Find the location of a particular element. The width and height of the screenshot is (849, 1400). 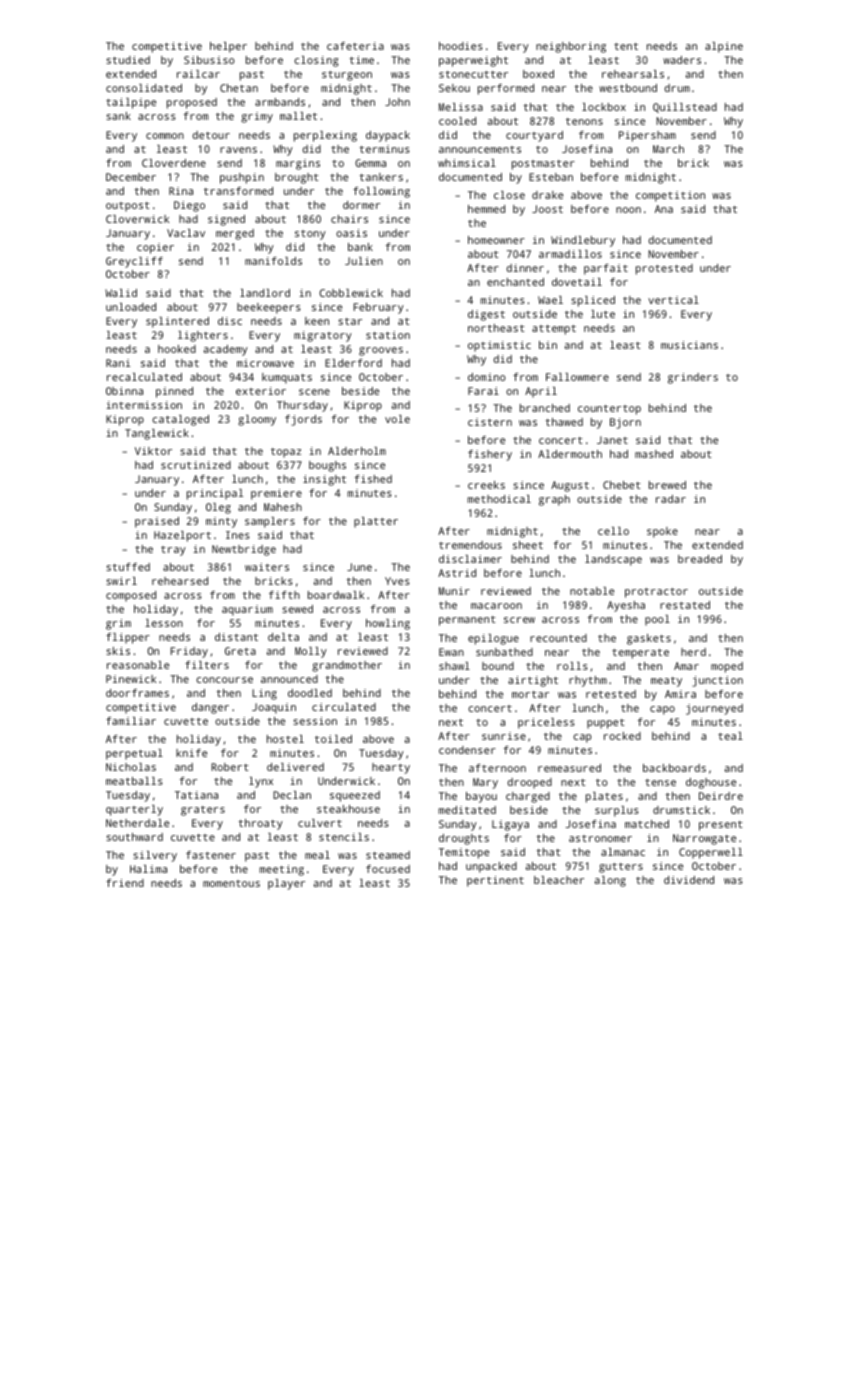

Walid is located at coordinates (121, 293).
